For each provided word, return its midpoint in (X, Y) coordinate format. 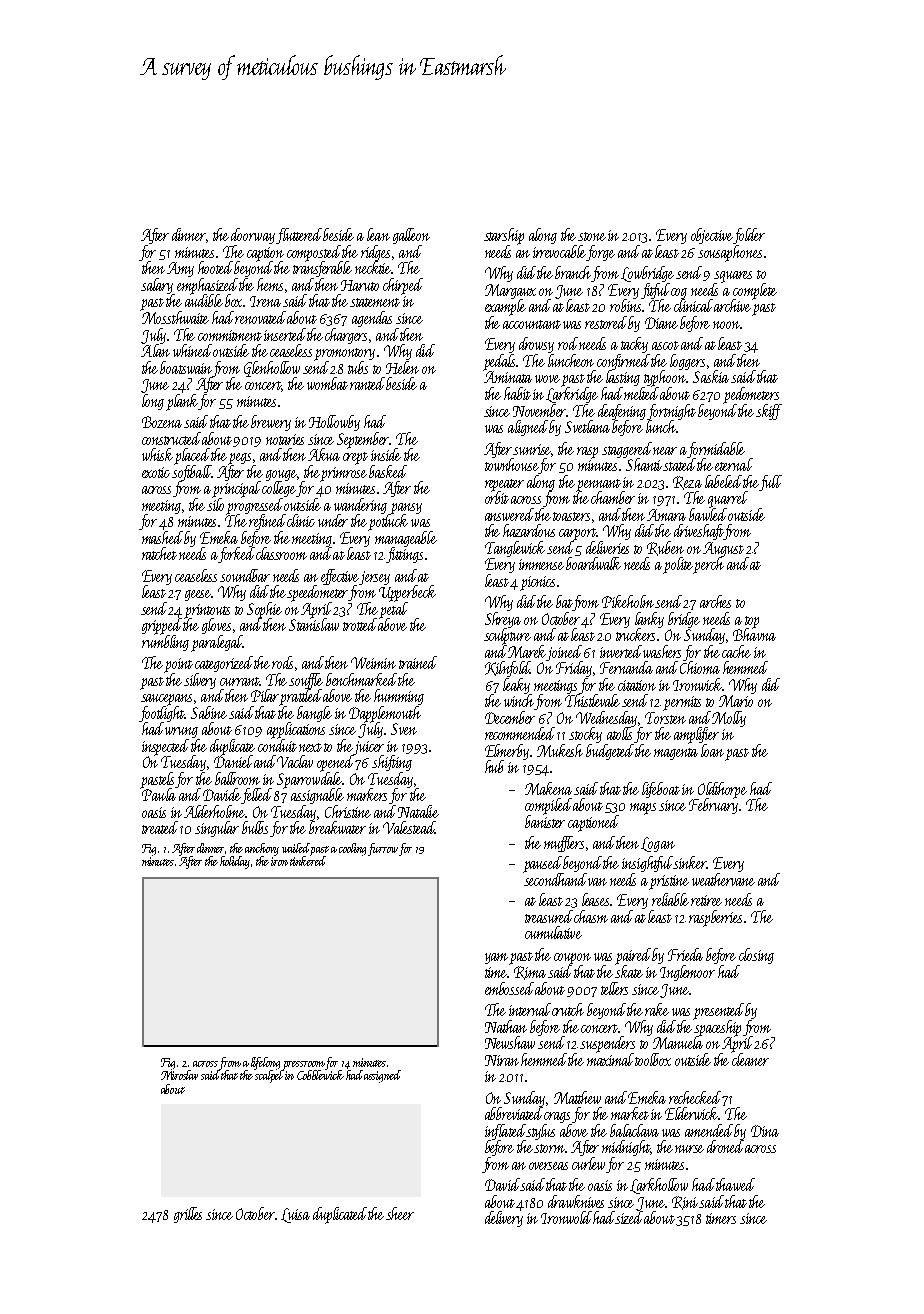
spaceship (717, 1028)
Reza (687, 483)
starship (504, 236)
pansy (406, 508)
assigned (382, 1076)
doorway (253, 236)
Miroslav (179, 1075)
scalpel (269, 1076)
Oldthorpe (722, 790)
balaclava (634, 1130)
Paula (159, 795)
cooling (352, 849)
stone (592, 236)
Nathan (506, 1026)
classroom (281, 553)
